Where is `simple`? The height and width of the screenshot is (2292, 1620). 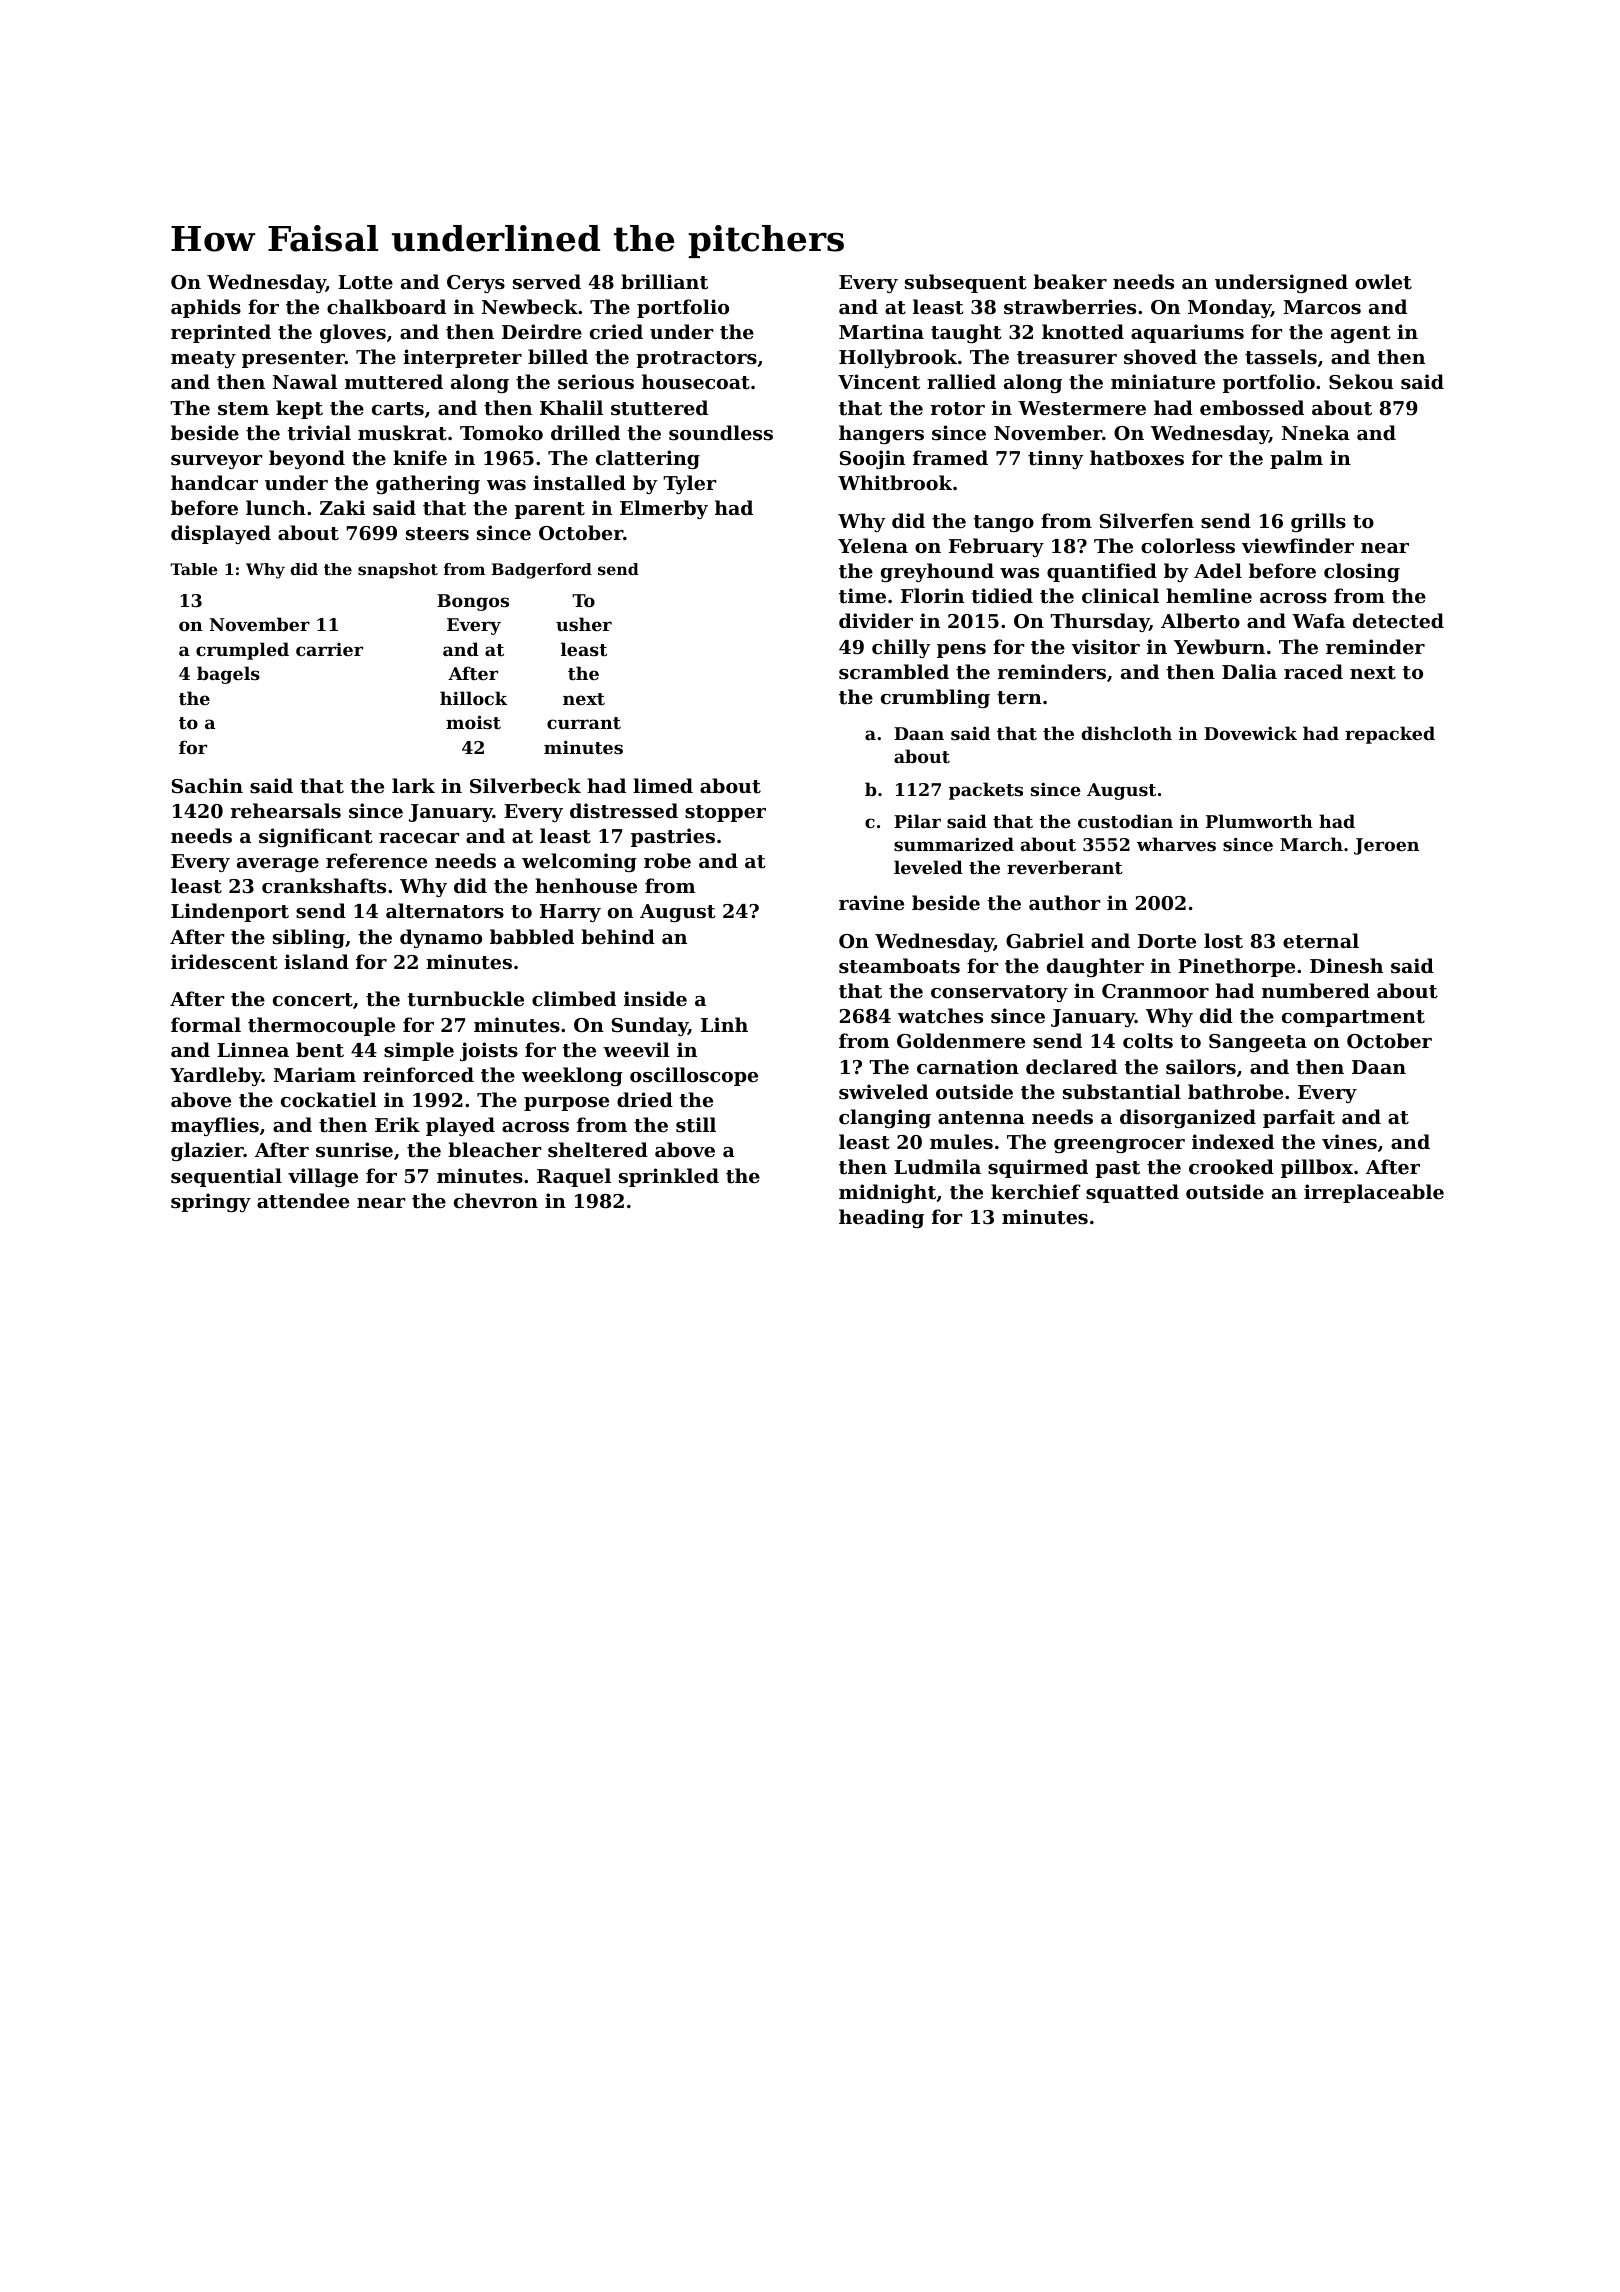
simple is located at coordinates (419, 1051).
